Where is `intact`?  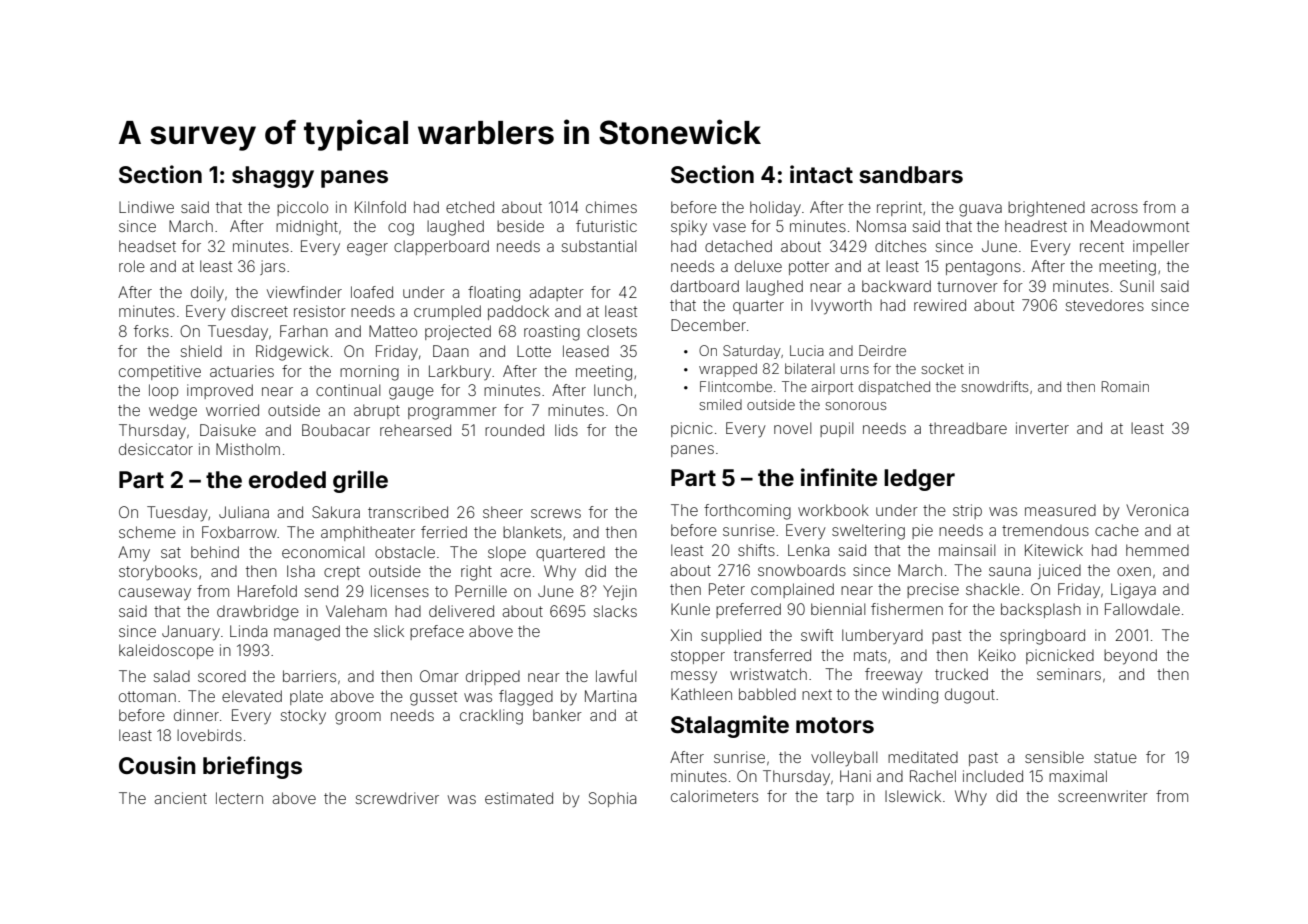 intact is located at coordinates (821, 174).
